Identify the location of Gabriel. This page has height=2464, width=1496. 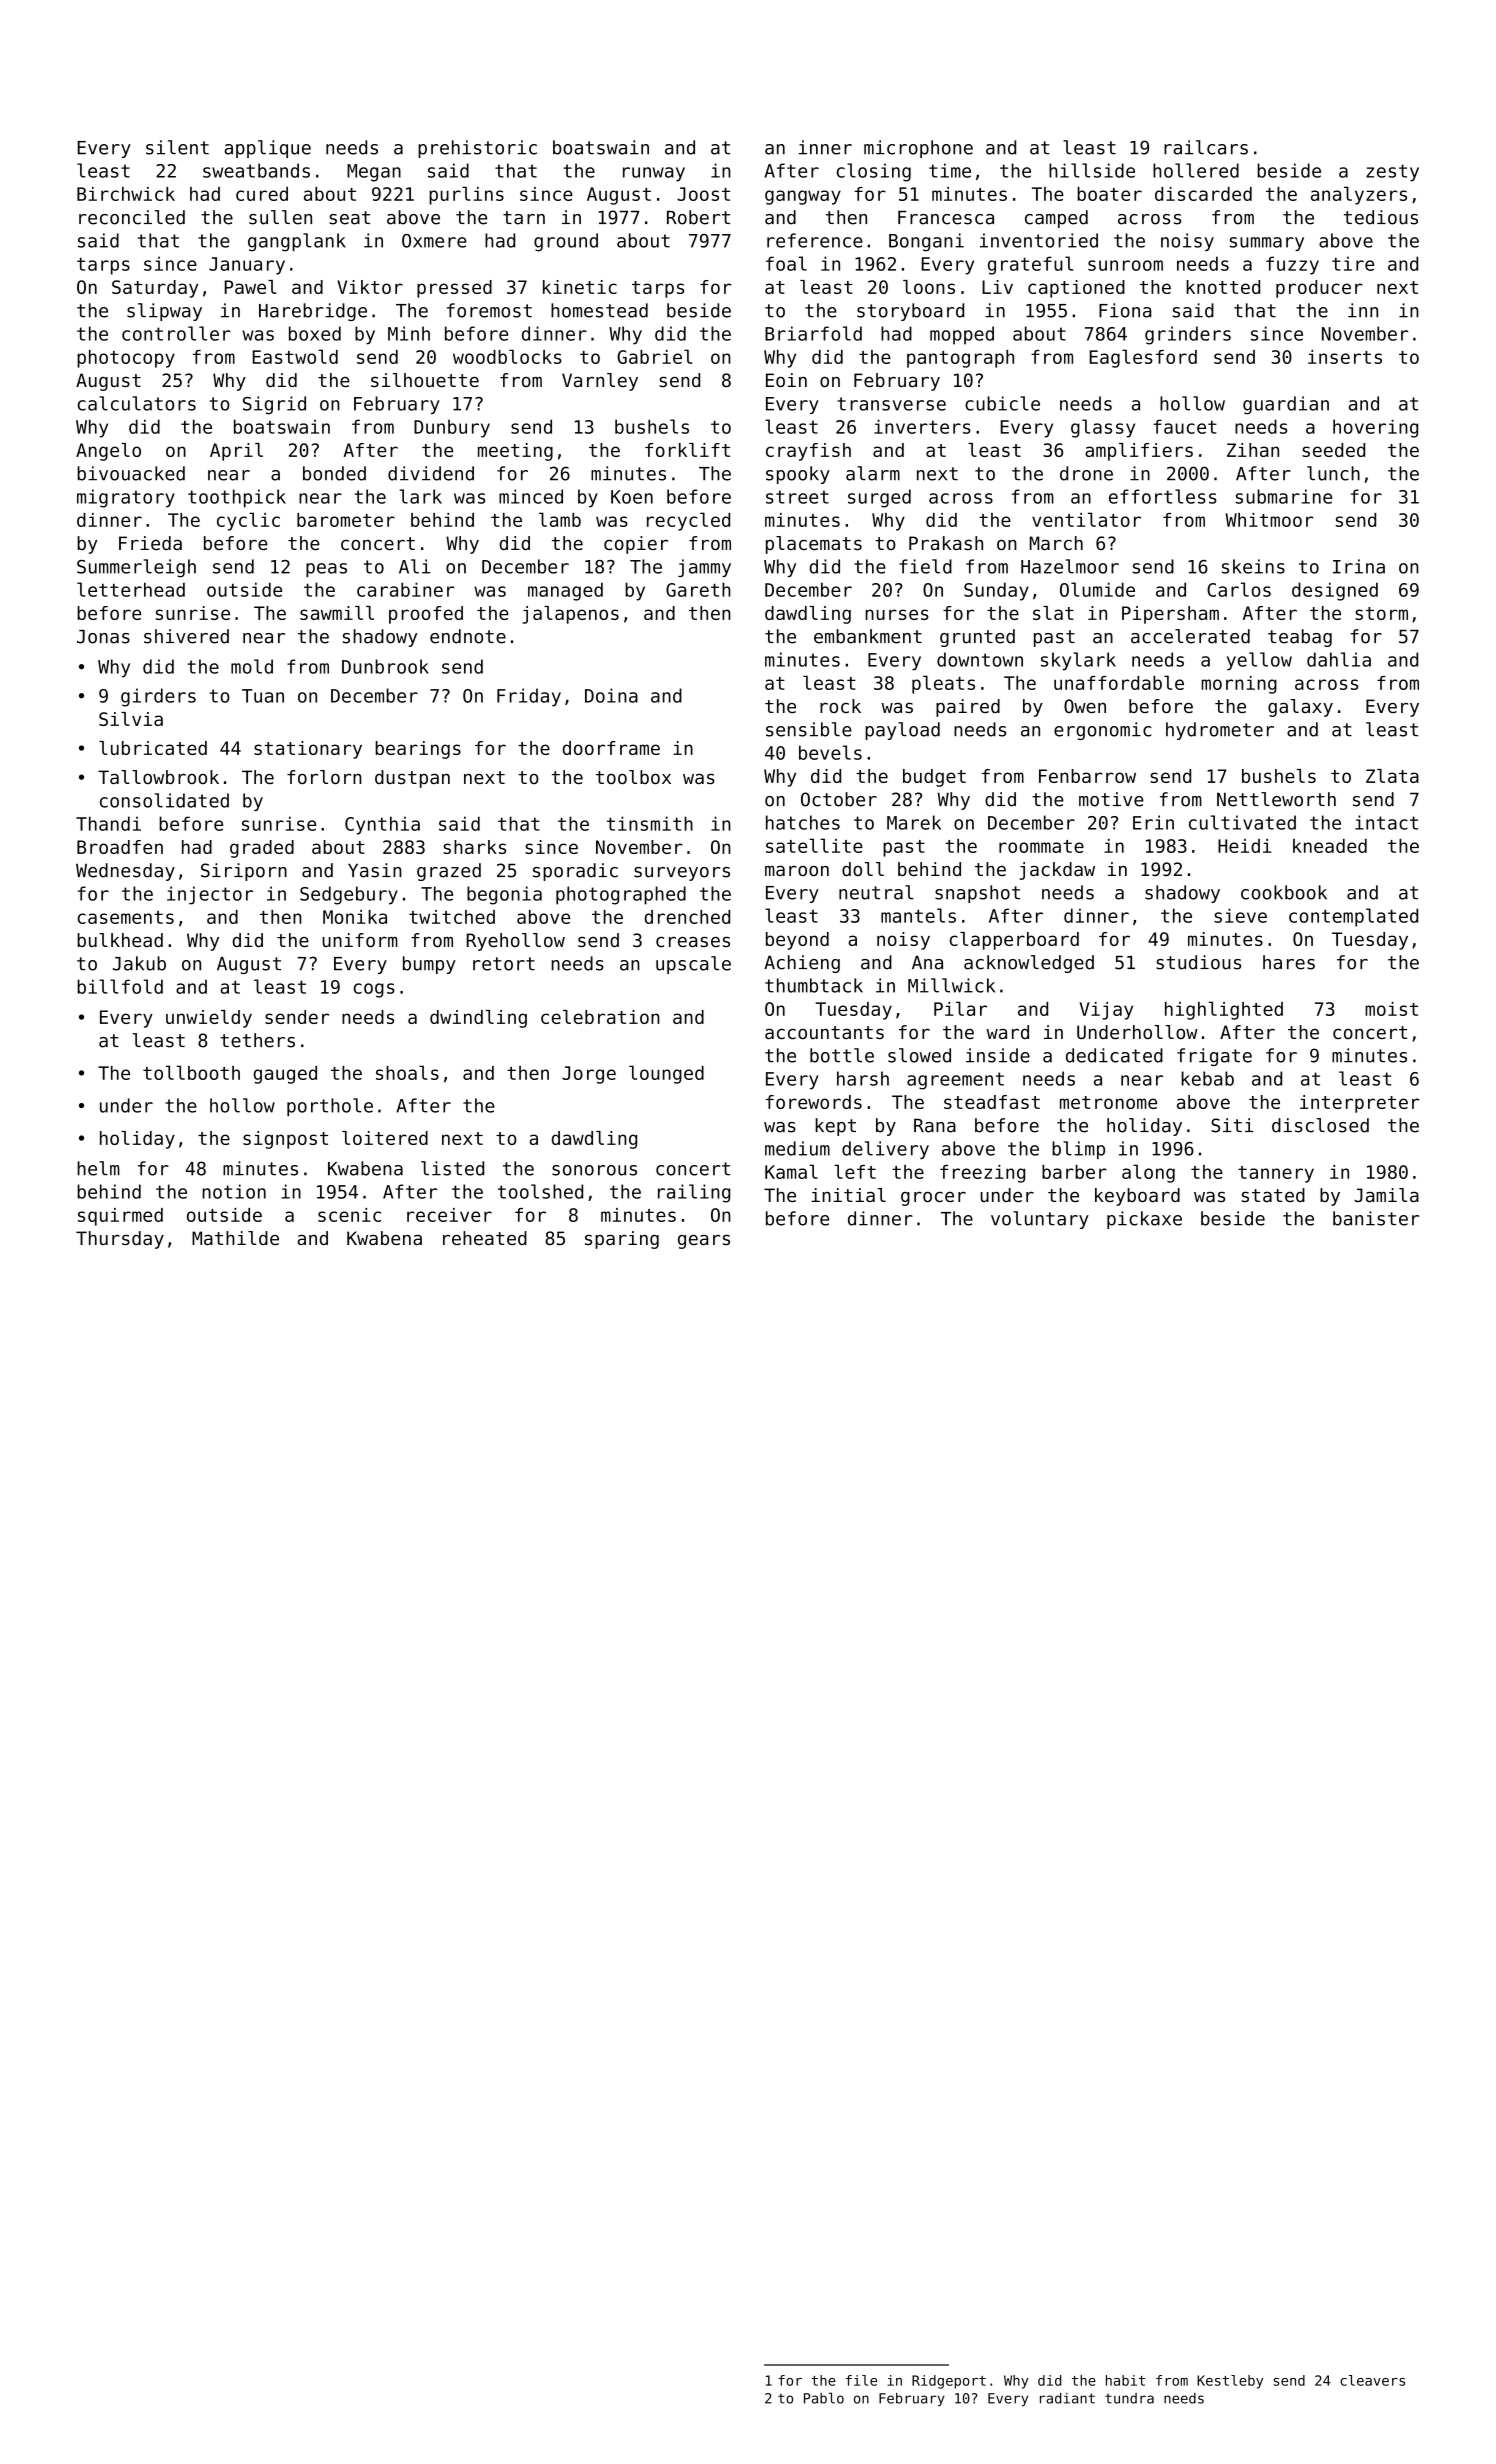
(654, 356).
